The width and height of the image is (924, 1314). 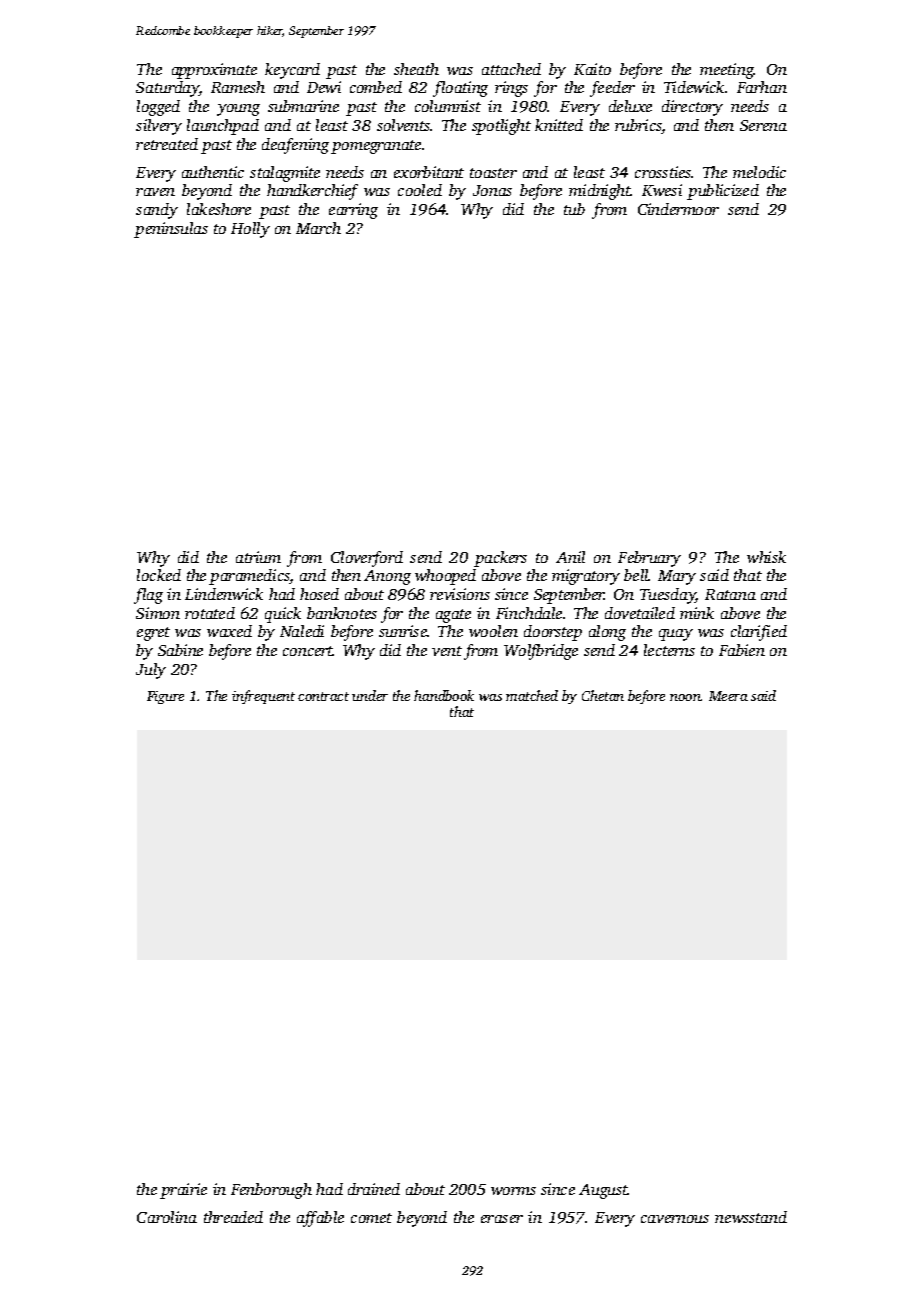 I want to click on lakeshore, so click(x=219, y=209).
